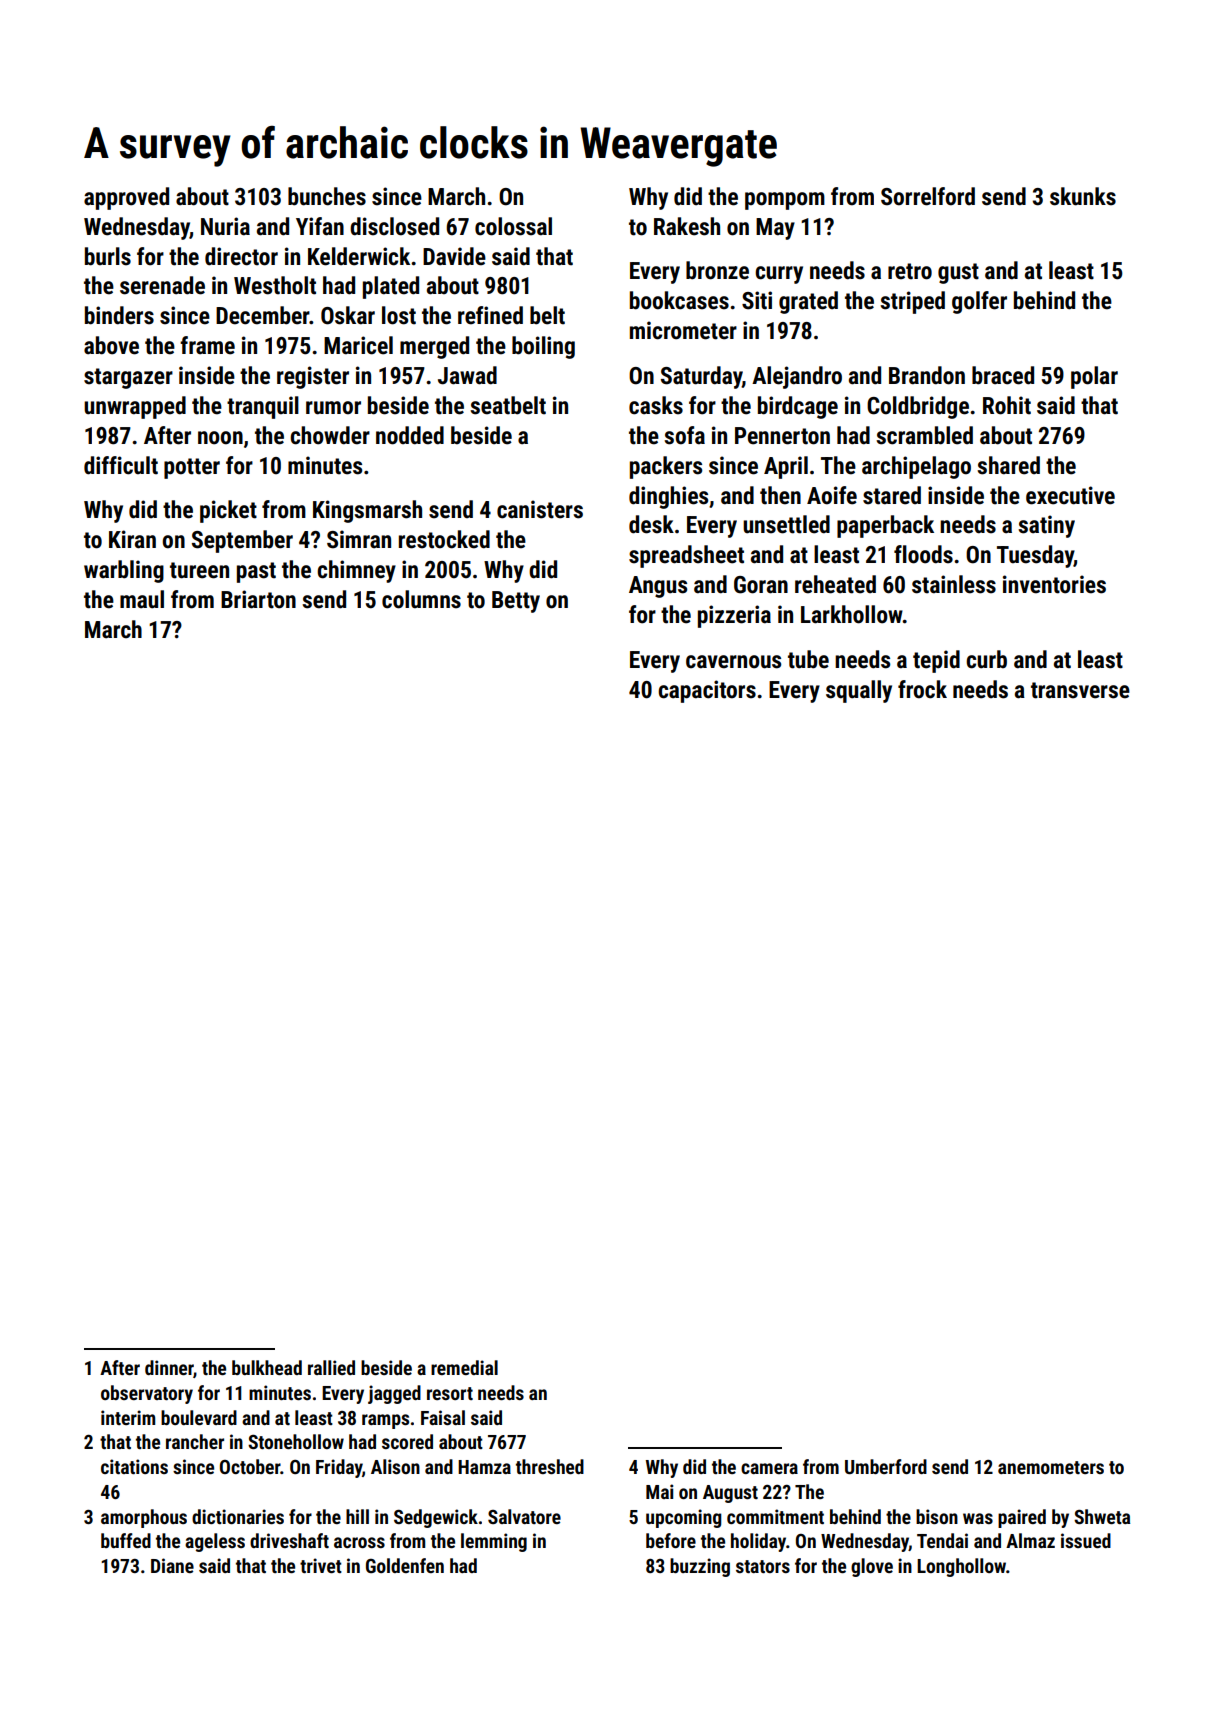 This document has height=1722, width=1218. Describe the element at coordinates (859, 691) in the document. I see `squally` at that location.
